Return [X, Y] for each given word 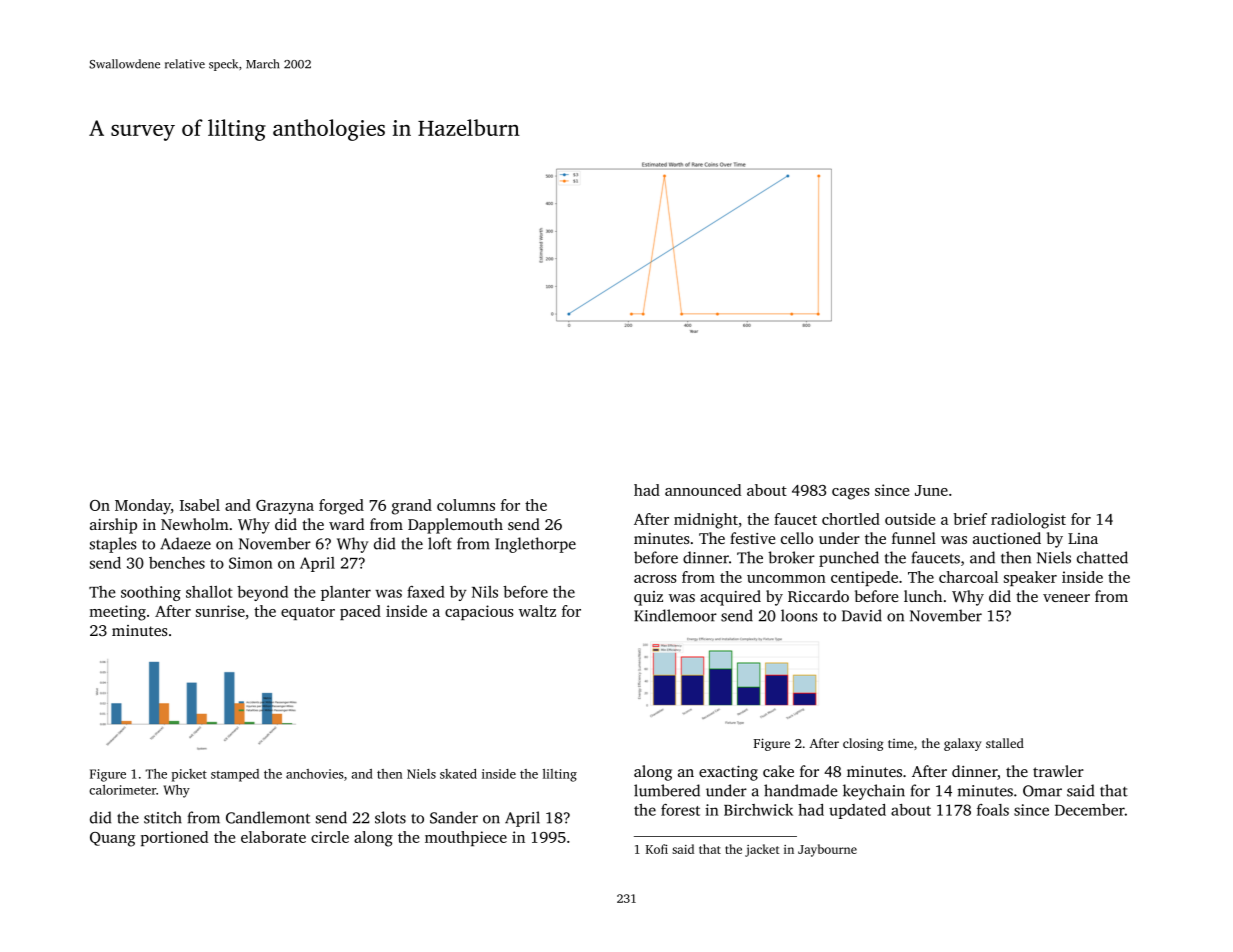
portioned [174, 838]
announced [703, 490]
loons [799, 615]
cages [851, 494]
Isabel [200, 505]
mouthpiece [466, 838]
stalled [1005, 743]
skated [458, 774]
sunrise [220, 611]
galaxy [962, 744]
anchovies [315, 774]
